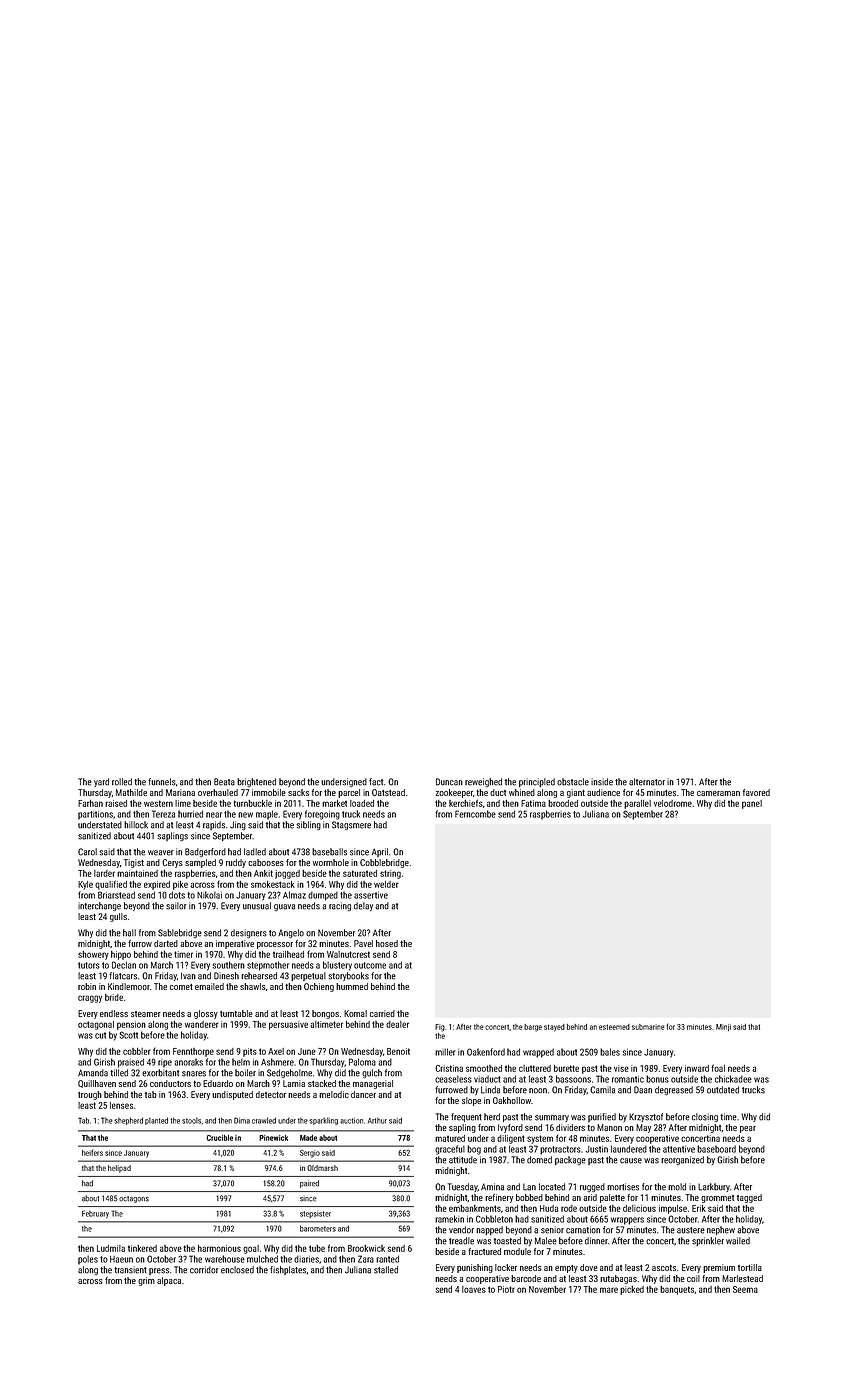  Describe the element at coordinates (161, 853) in the page. I see `weaver` at that location.
